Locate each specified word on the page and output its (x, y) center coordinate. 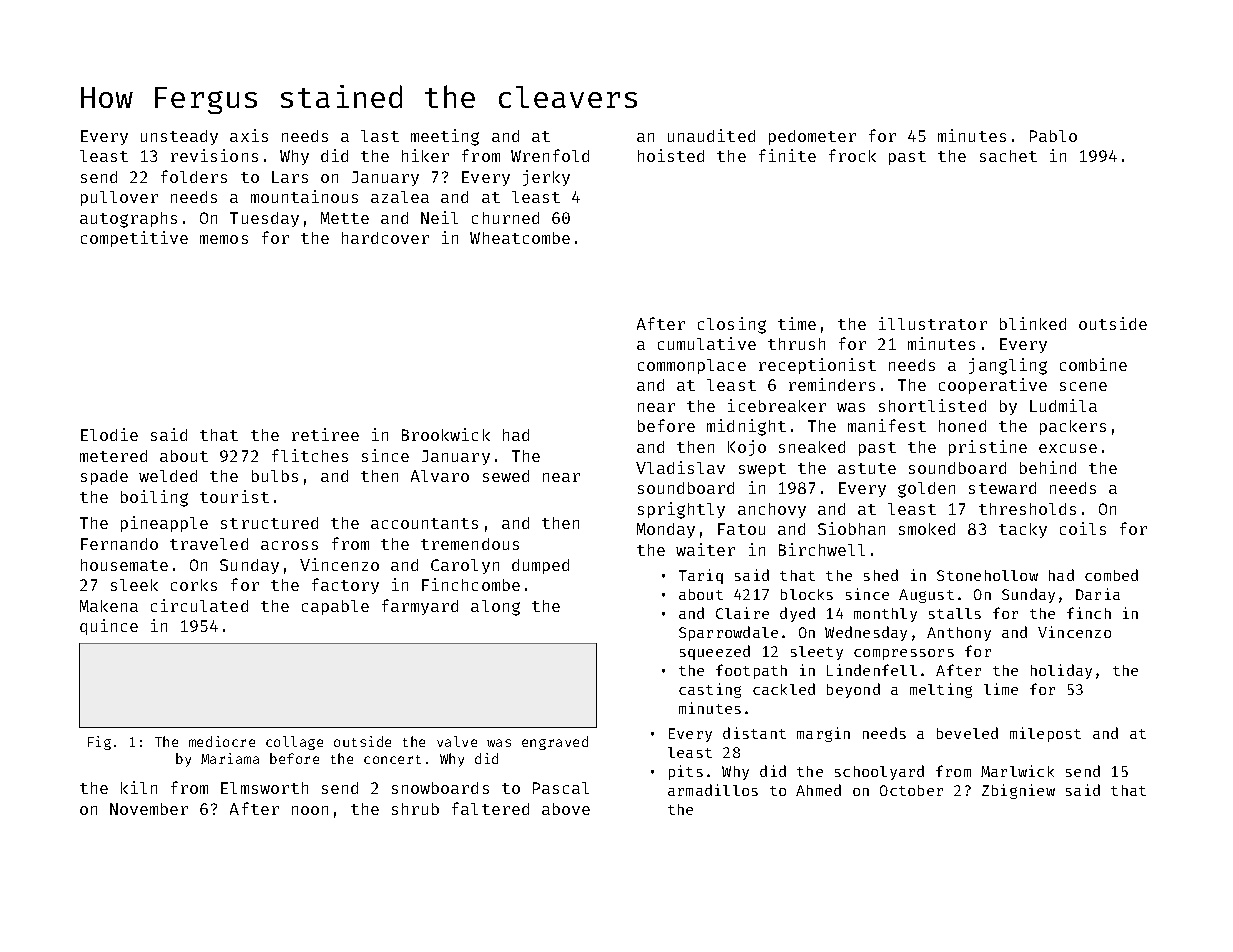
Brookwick (446, 434)
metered (113, 456)
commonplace (692, 366)
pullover (119, 198)
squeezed (715, 652)
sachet (1008, 156)
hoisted (671, 155)
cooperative (993, 386)
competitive (134, 239)
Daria (1098, 594)
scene (1083, 386)
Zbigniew (1018, 791)
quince (109, 627)
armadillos (713, 790)
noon (310, 810)
